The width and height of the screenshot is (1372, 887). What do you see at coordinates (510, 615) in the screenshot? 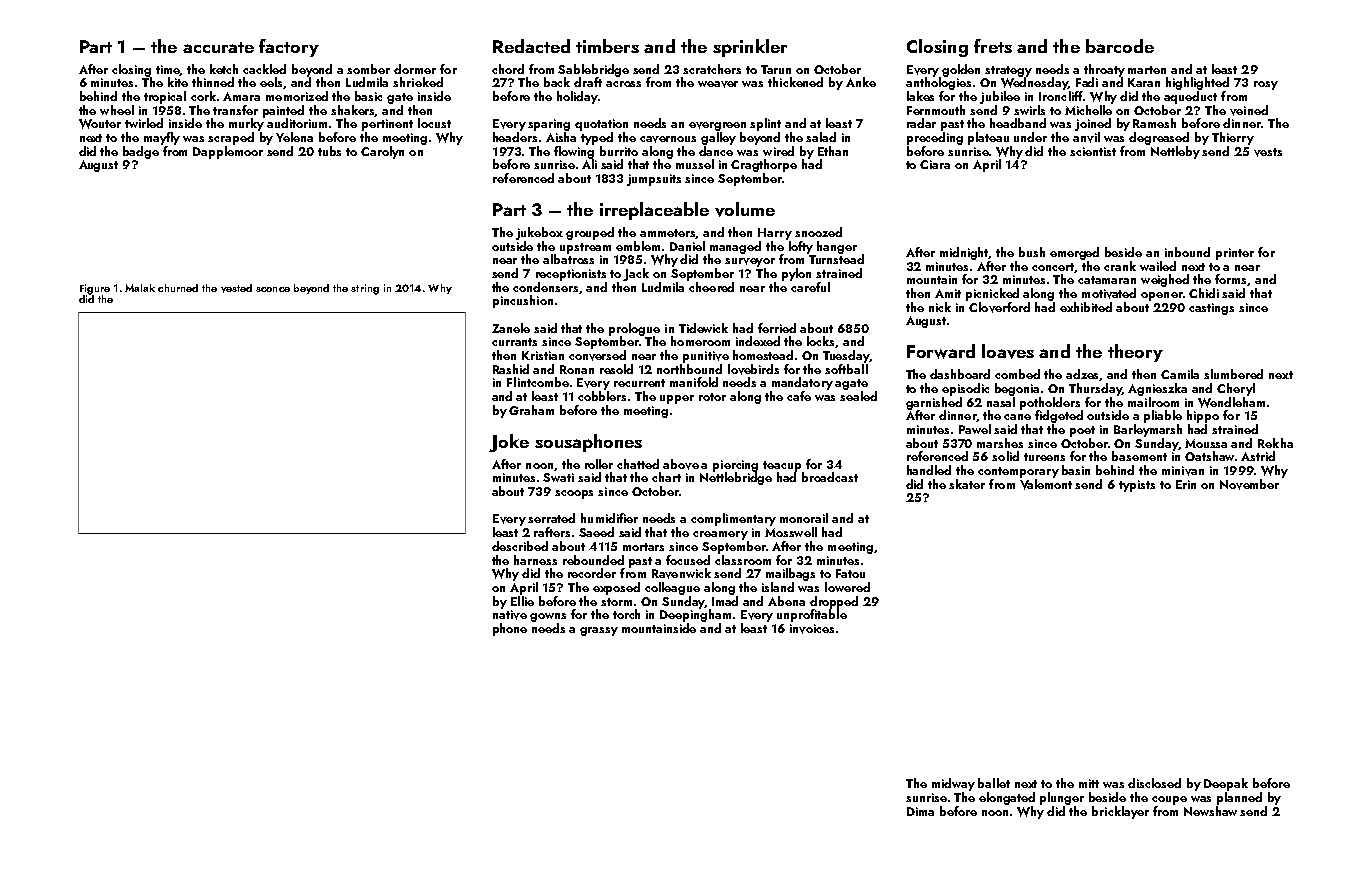
I see `native` at bounding box center [510, 615].
